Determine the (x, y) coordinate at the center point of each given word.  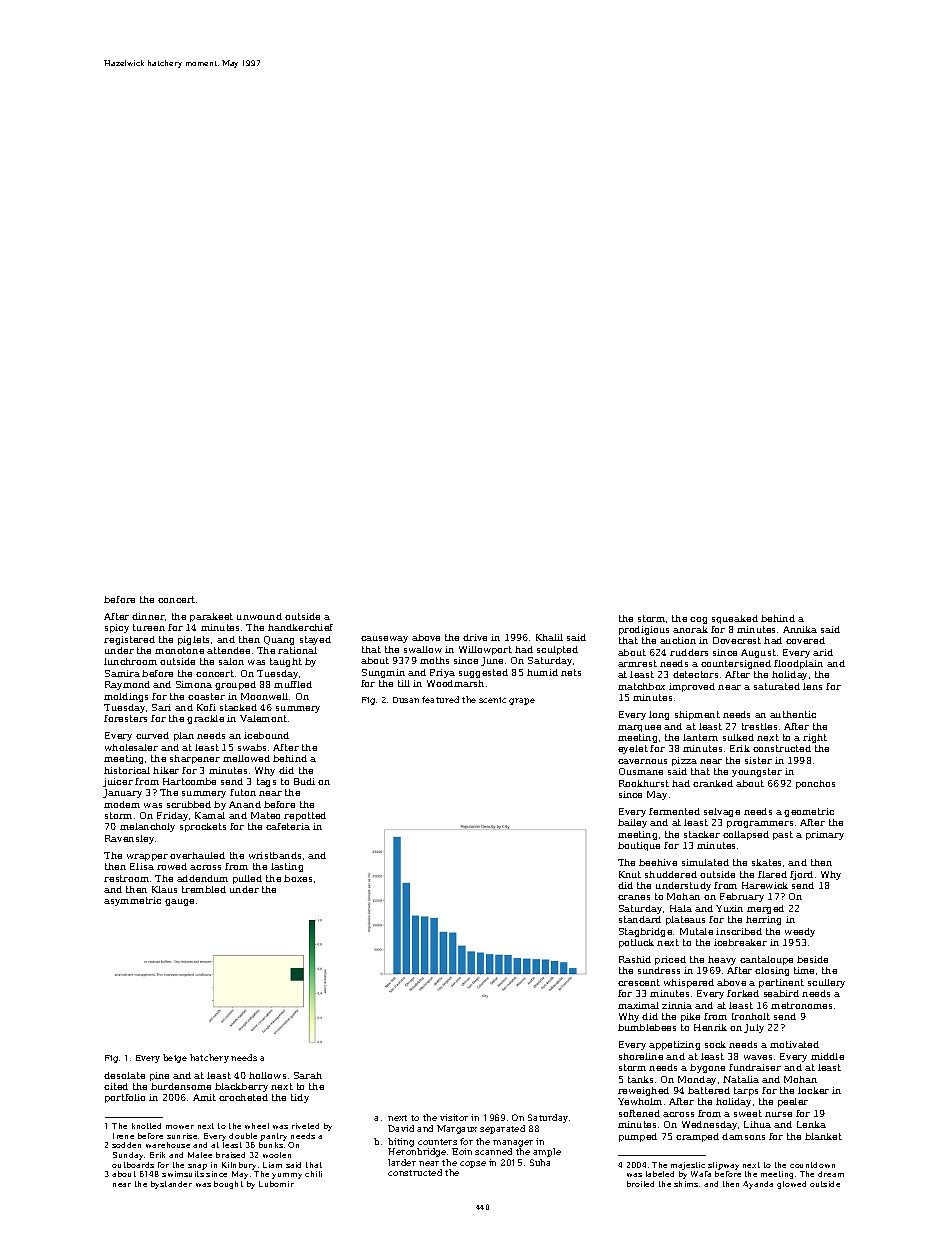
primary (825, 835)
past (783, 835)
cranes (634, 897)
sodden (126, 1145)
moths (434, 660)
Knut (630, 874)
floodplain (798, 664)
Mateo (265, 815)
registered (129, 640)
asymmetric (132, 901)
